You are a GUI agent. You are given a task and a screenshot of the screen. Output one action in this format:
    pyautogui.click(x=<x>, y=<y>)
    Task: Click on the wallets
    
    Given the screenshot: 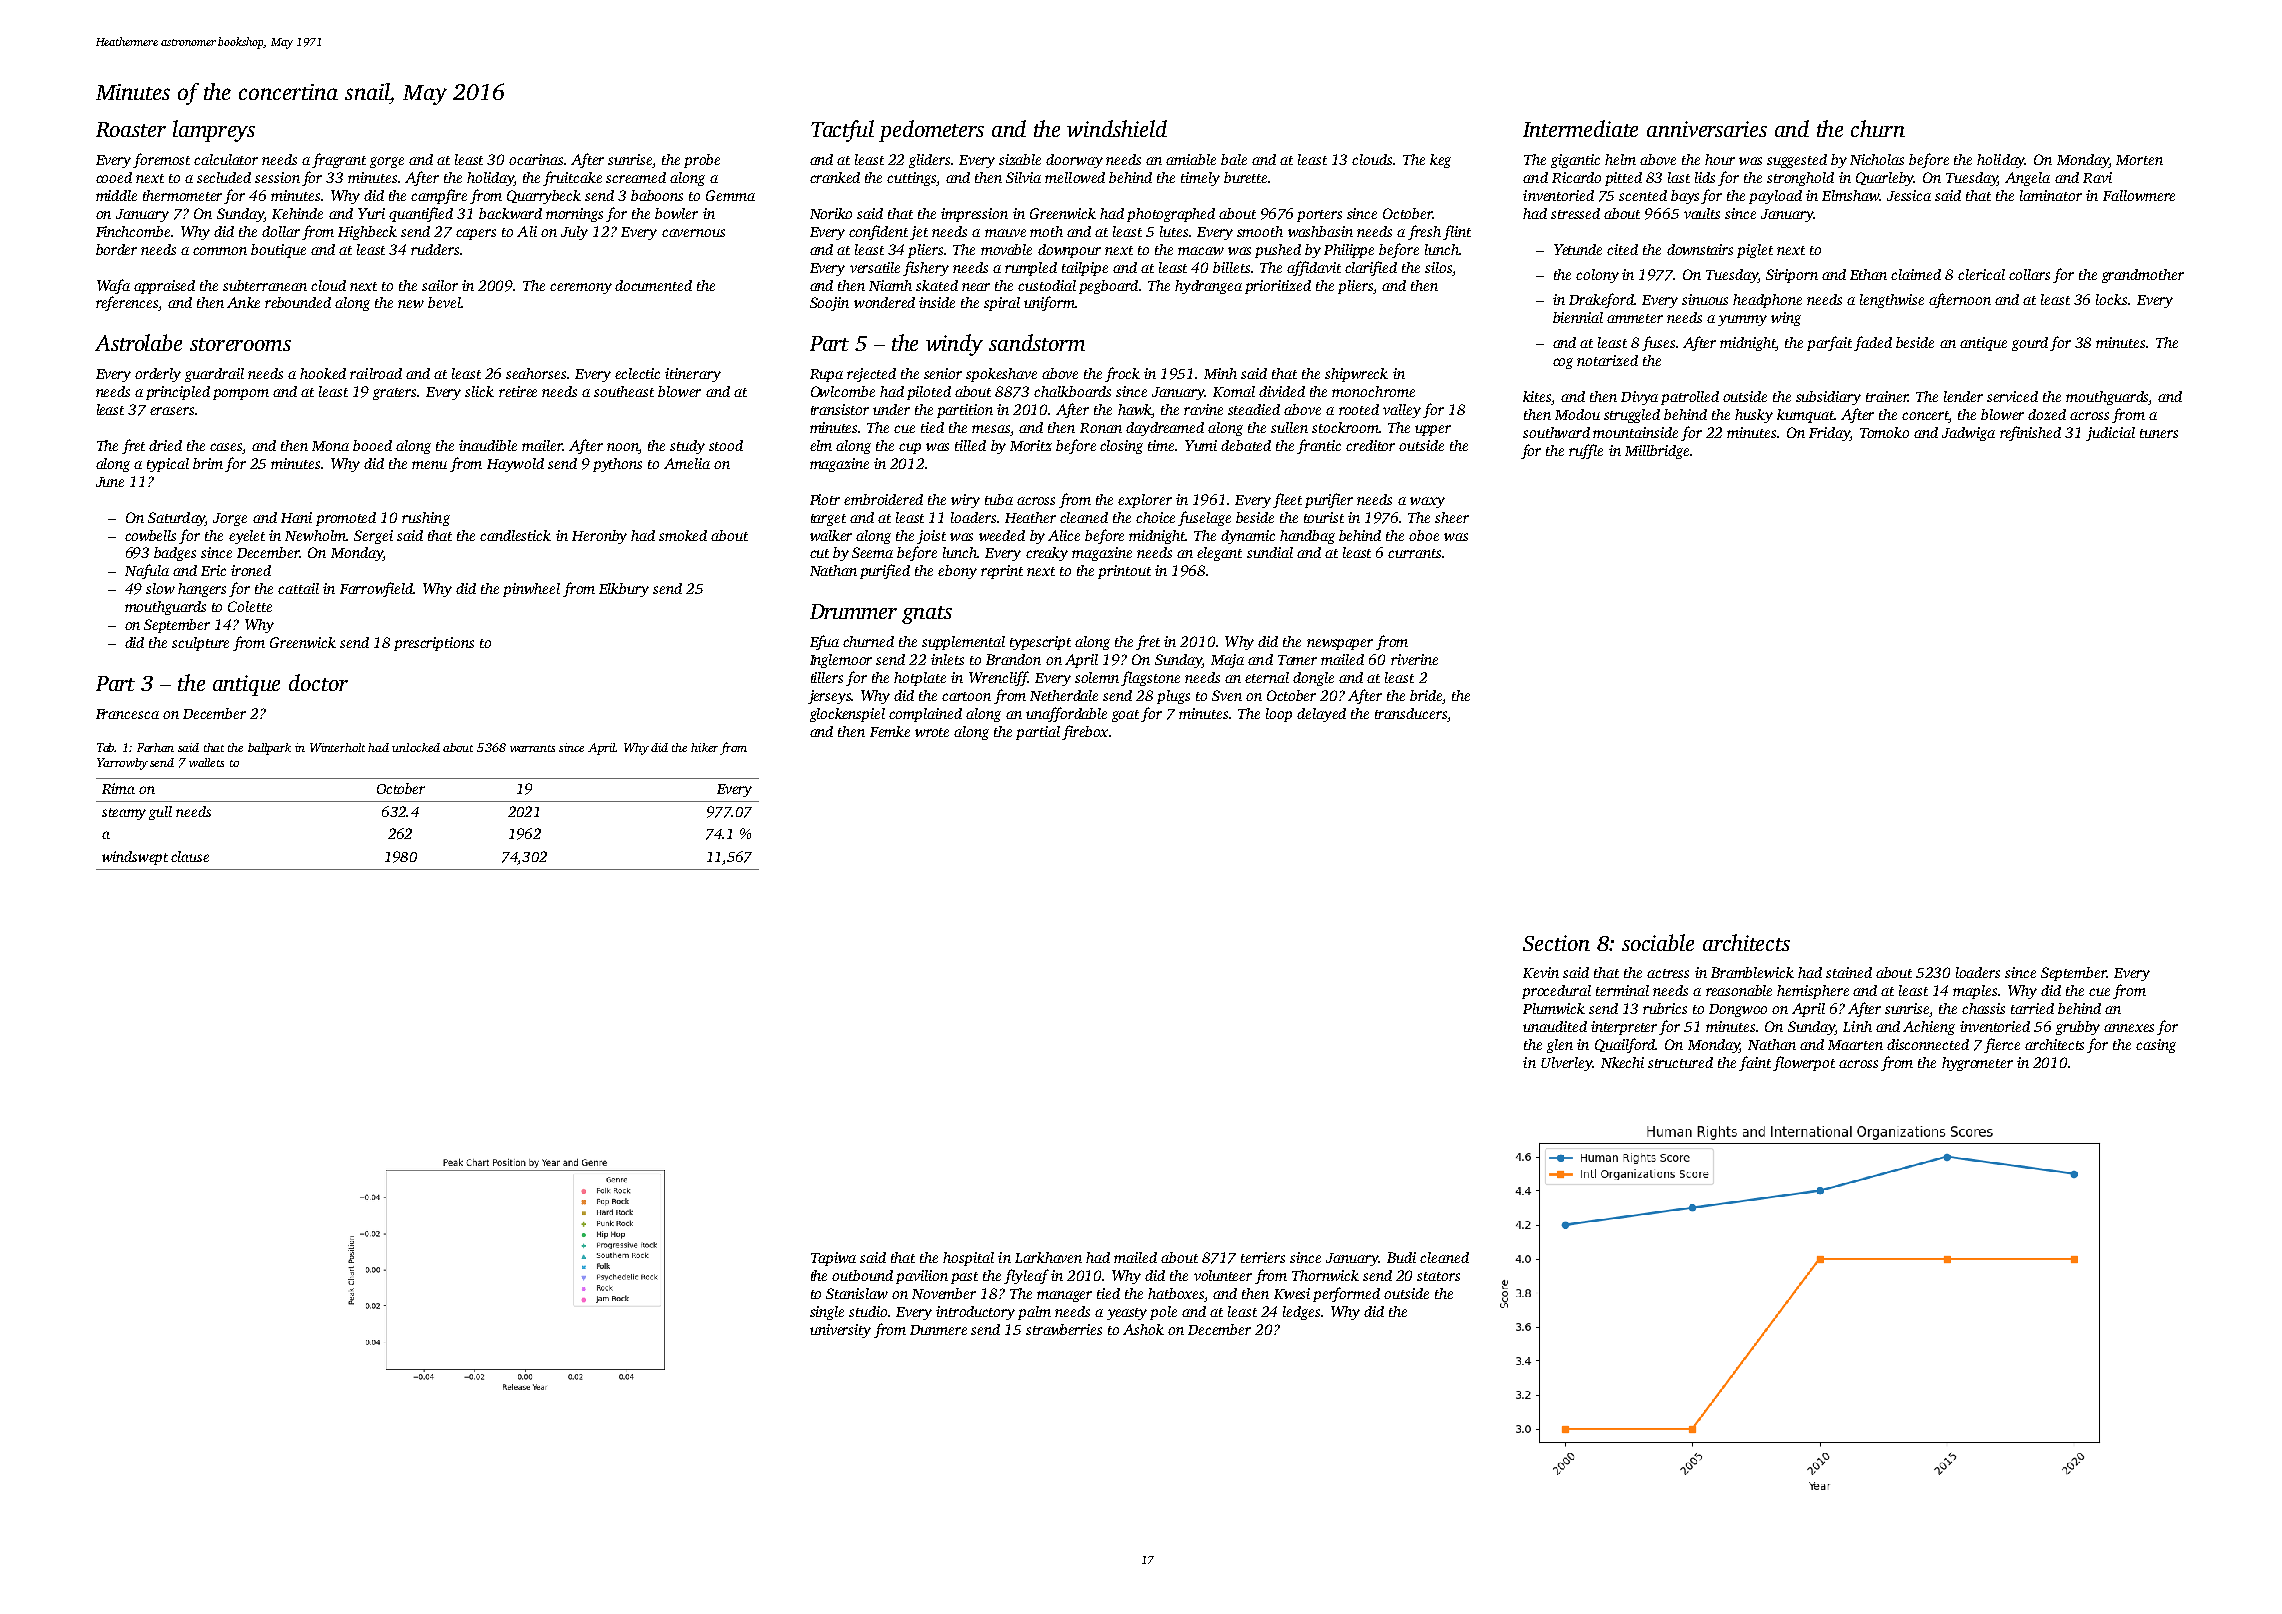 What is the action you would take?
    pyautogui.click(x=206, y=762)
